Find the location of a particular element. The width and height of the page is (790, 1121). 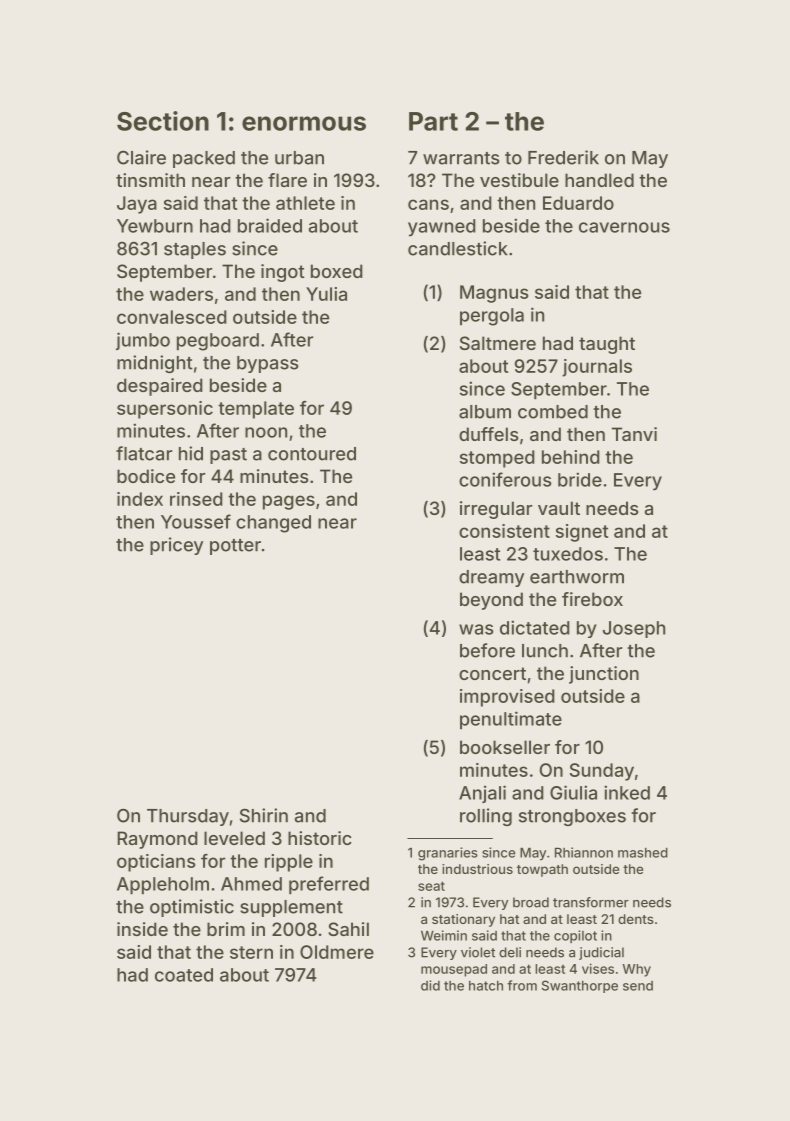

inked is located at coordinates (627, 792).
